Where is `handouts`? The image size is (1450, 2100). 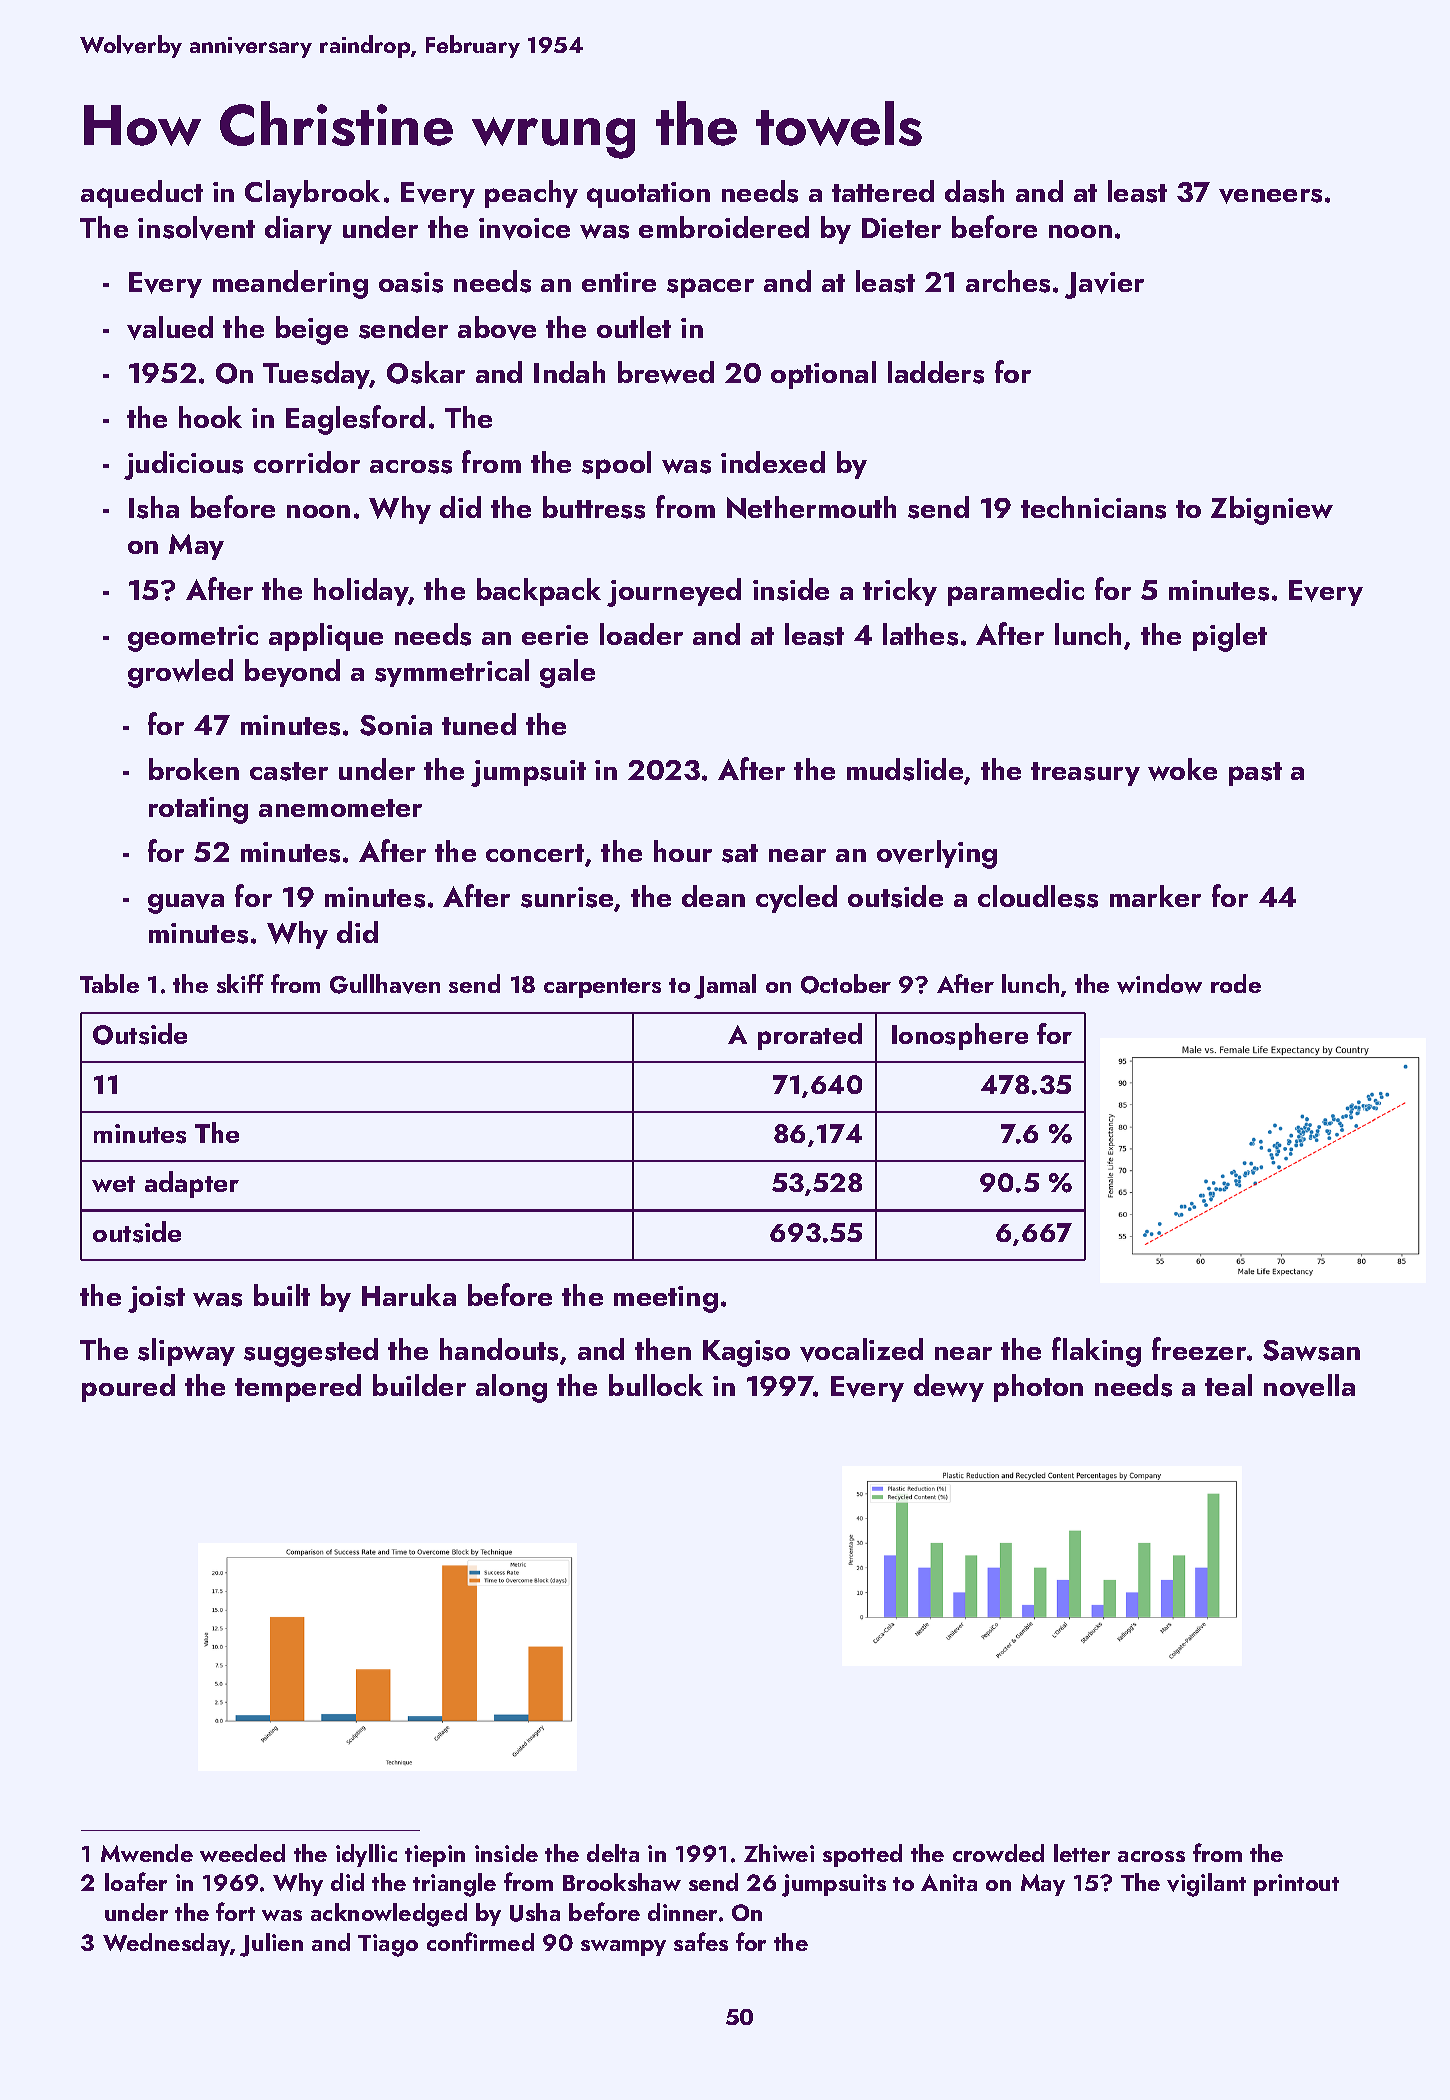
handouts is located at coordinates (499, 1349).
